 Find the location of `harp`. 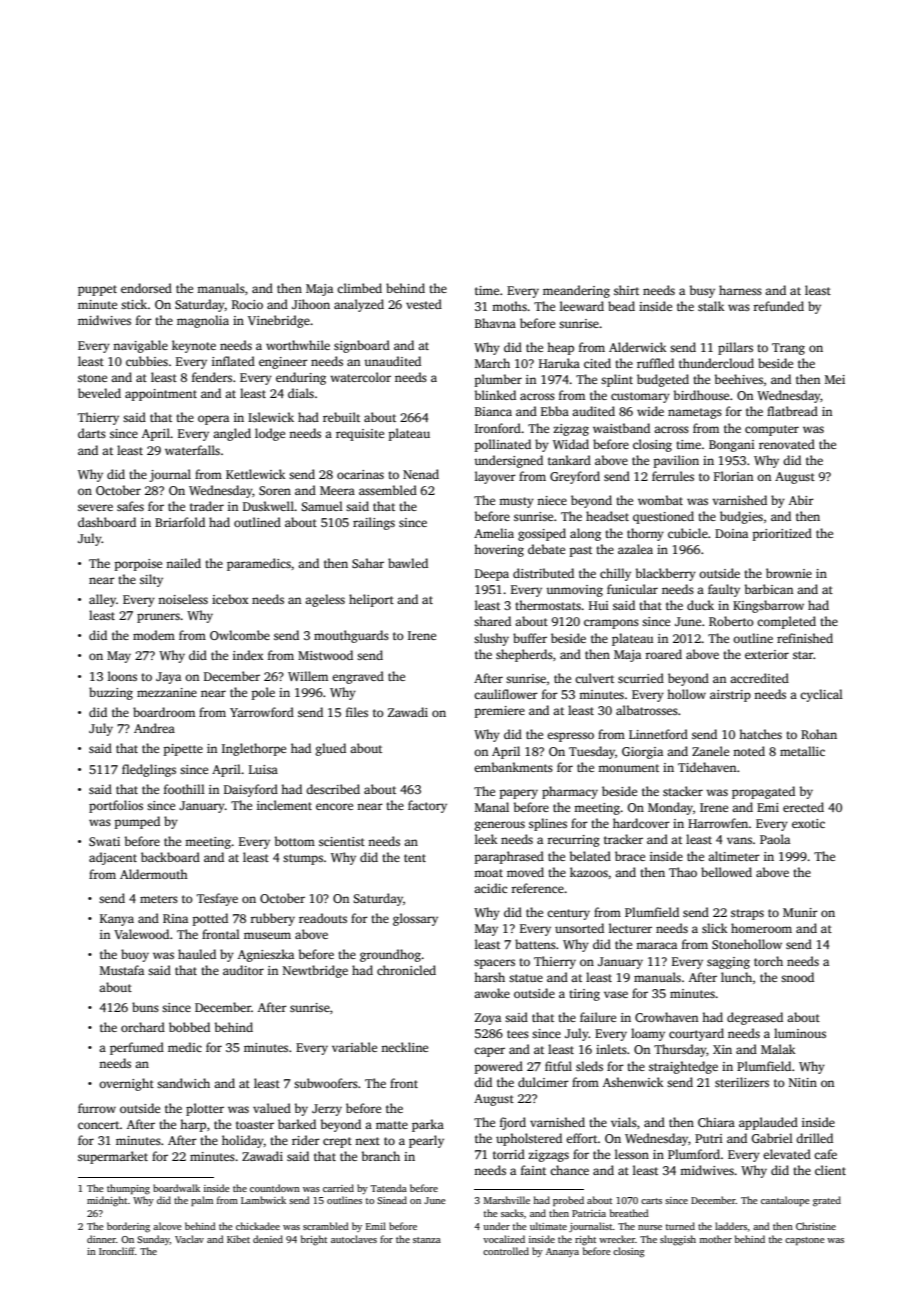

harp is located at coordinates (193, 1125).
